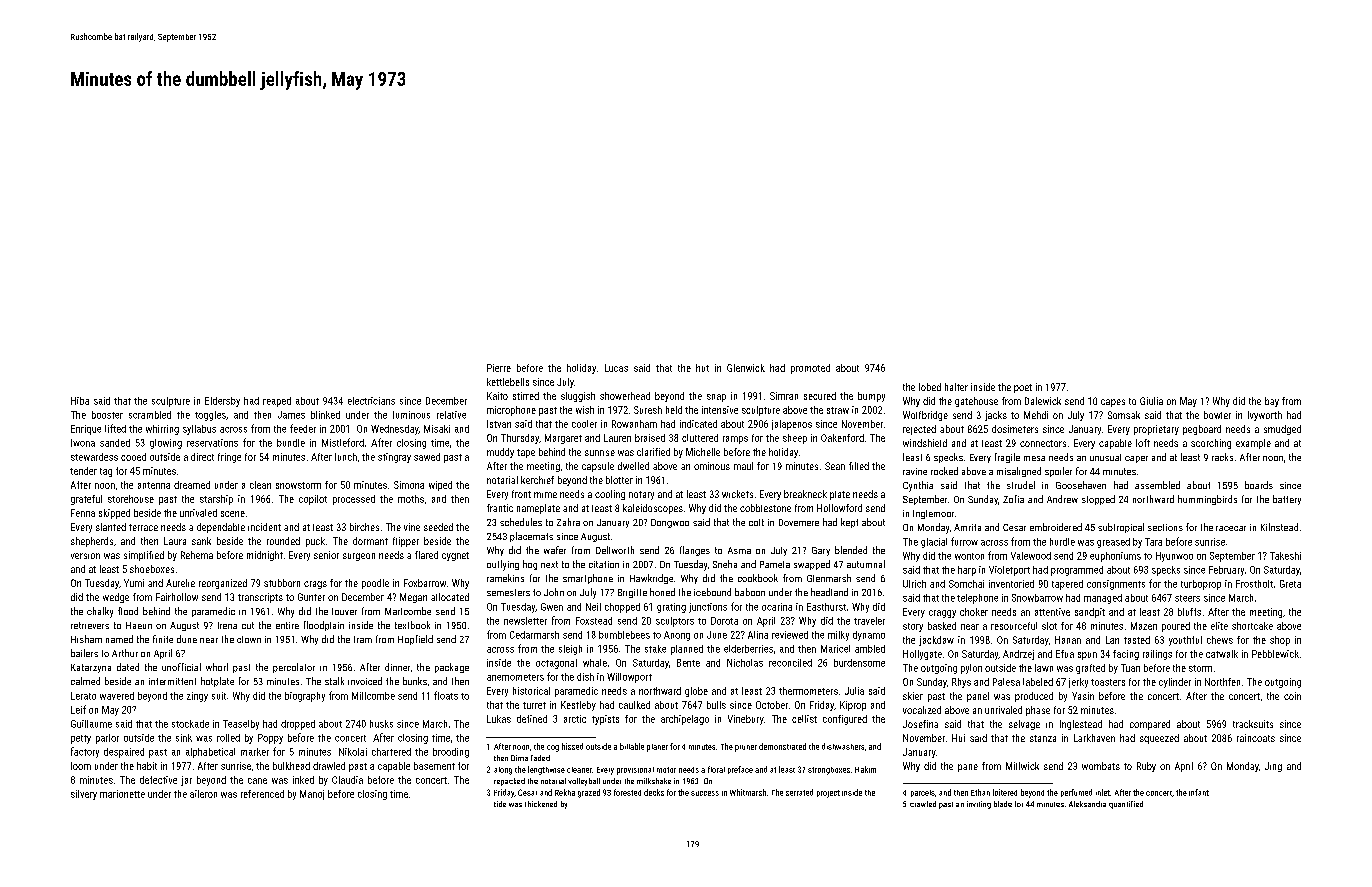  What do you see at coordinates (260, 598) in the screenshot?
I see `transcripts` at bounding box center [260, 598].
